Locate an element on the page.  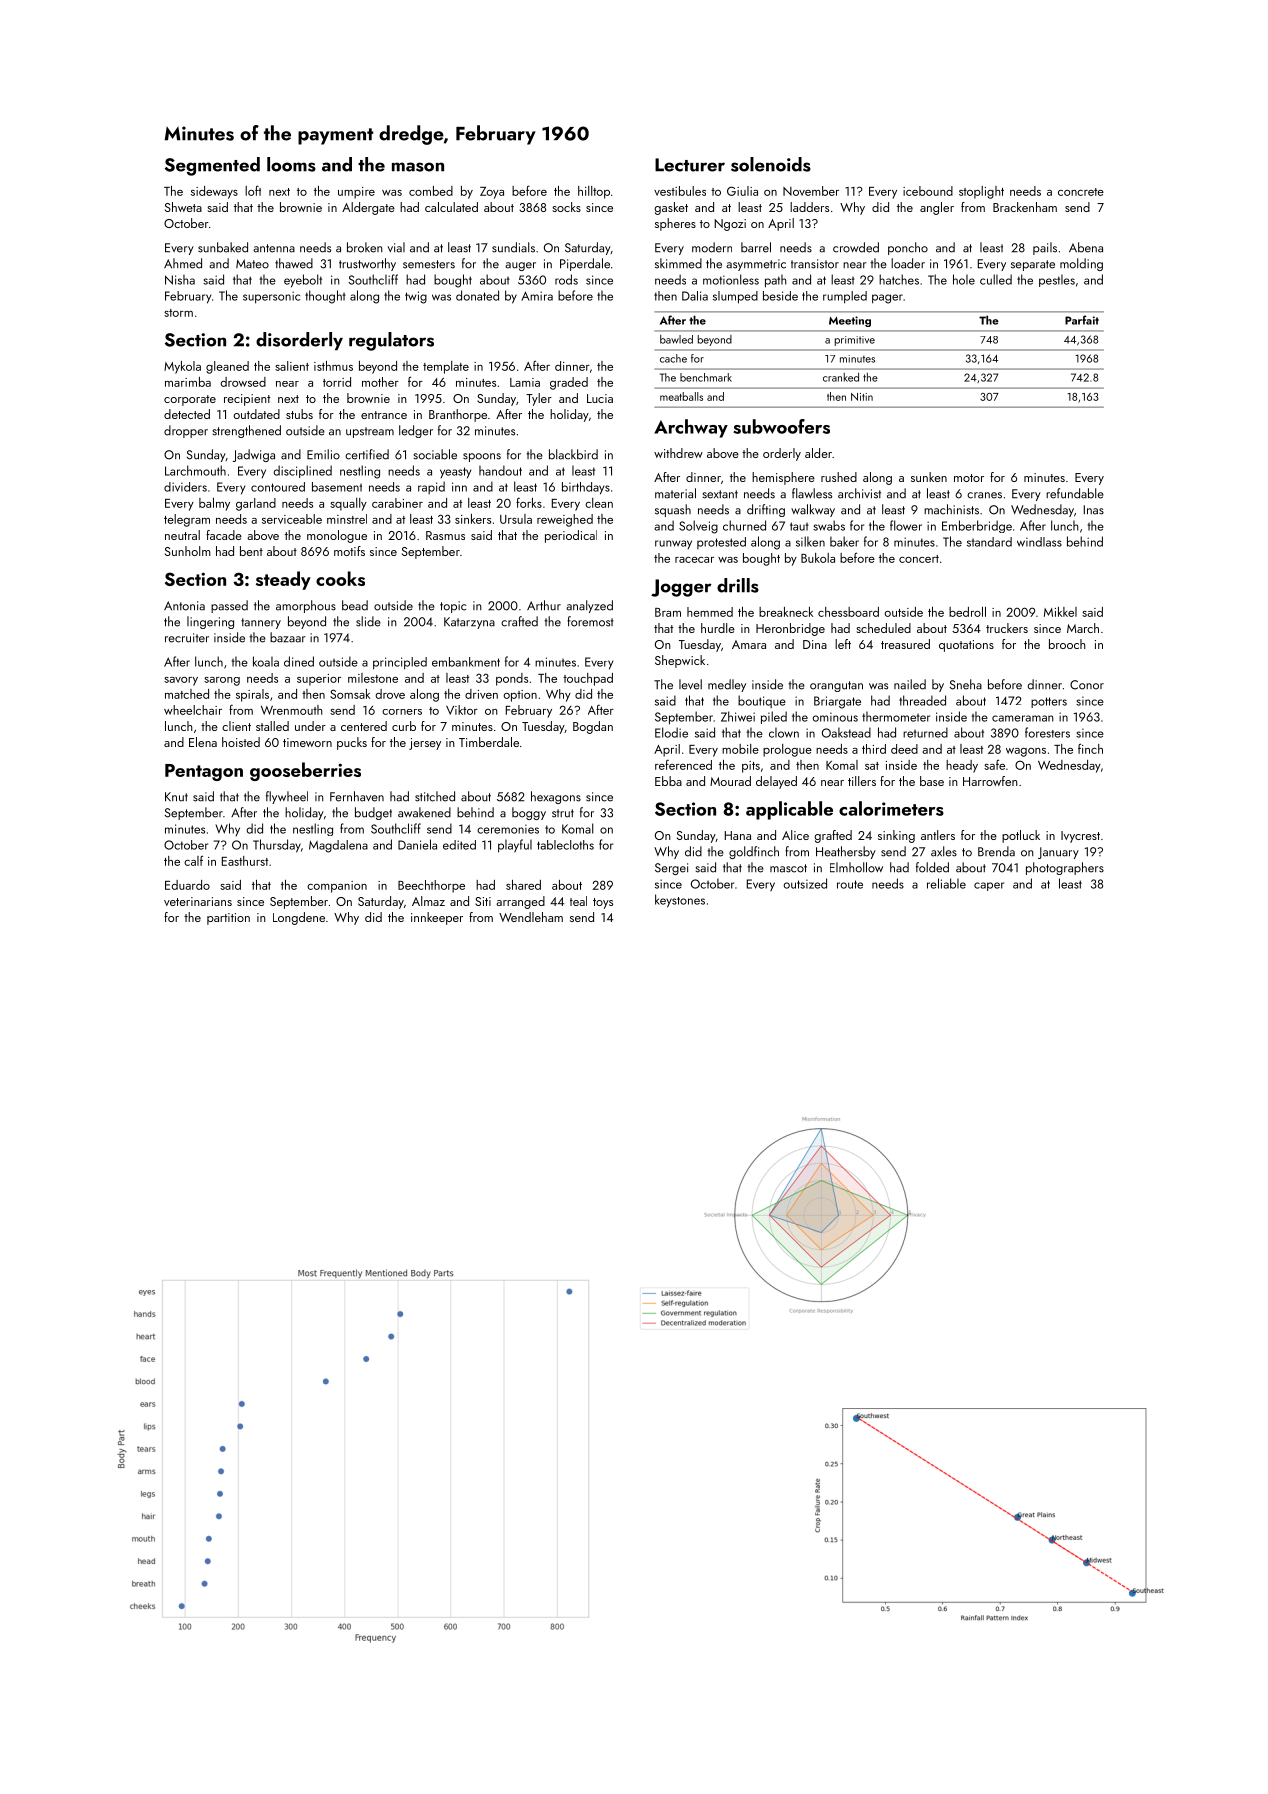
Meeting is located at coordinates (850, 321).
